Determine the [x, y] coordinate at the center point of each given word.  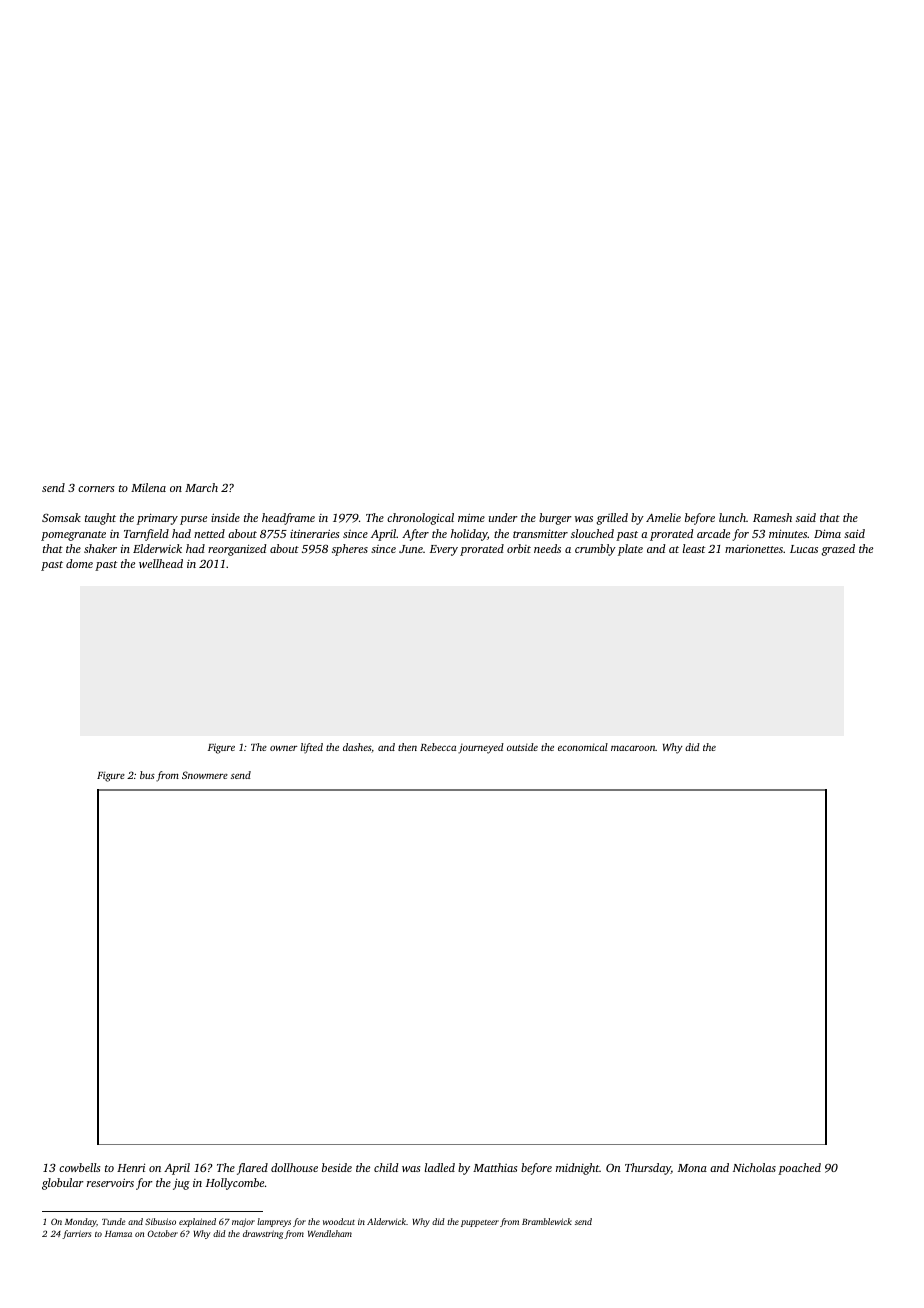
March [201, 487]
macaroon [633, 748]
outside [522, 747]
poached [799, 1169]
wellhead [161, 563]
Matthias [495, 1167]
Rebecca [438, 747]
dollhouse [294, 1167]
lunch [732, 517]
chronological [420, 519]
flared [252, 1169]
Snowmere [205, 775]
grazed [838, 550]
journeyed [481, 748]
